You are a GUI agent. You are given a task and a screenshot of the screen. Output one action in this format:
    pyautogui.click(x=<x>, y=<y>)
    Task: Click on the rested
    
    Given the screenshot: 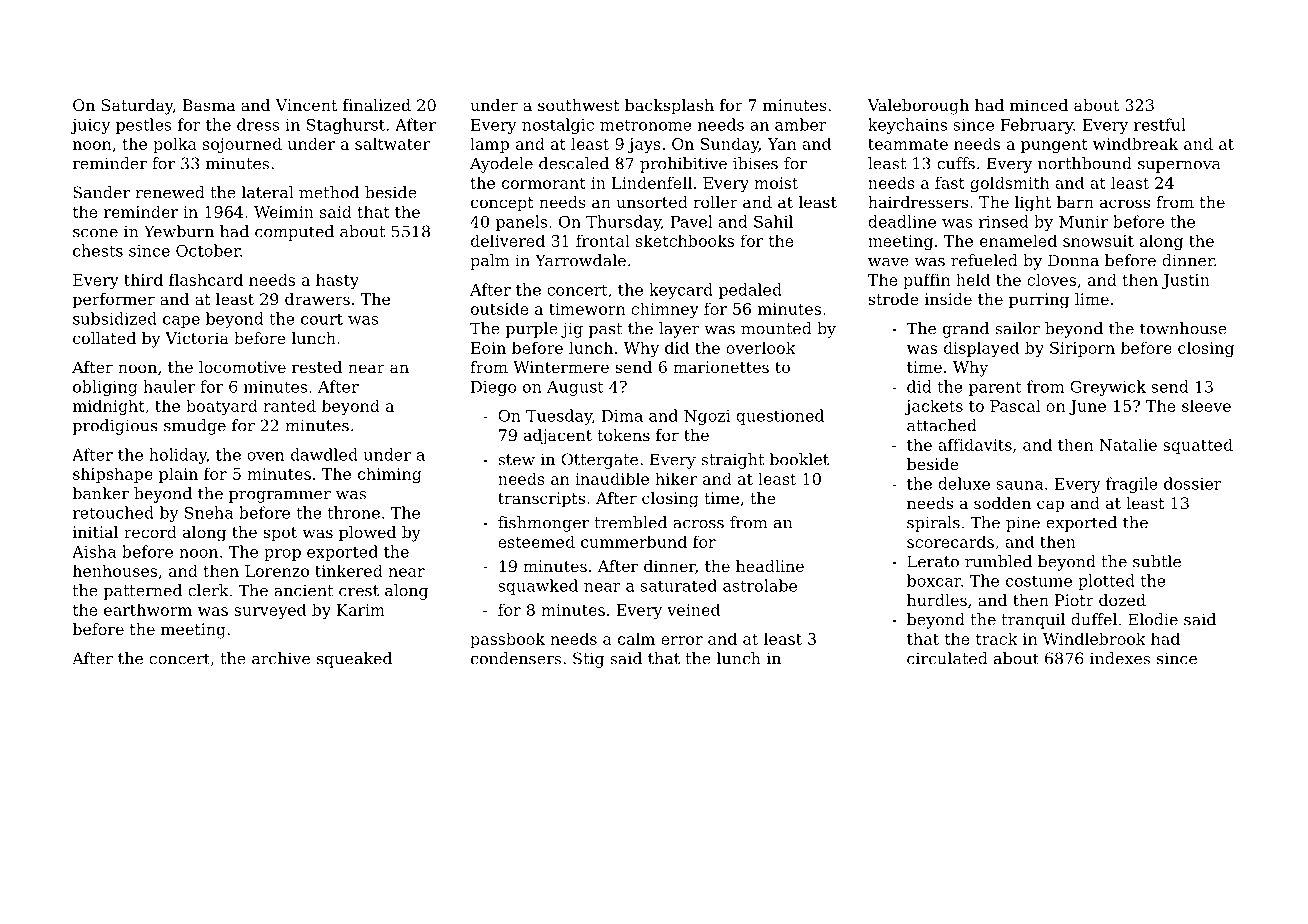 What is the action you would take?
    pyautogui.click(x=317, y=367)
